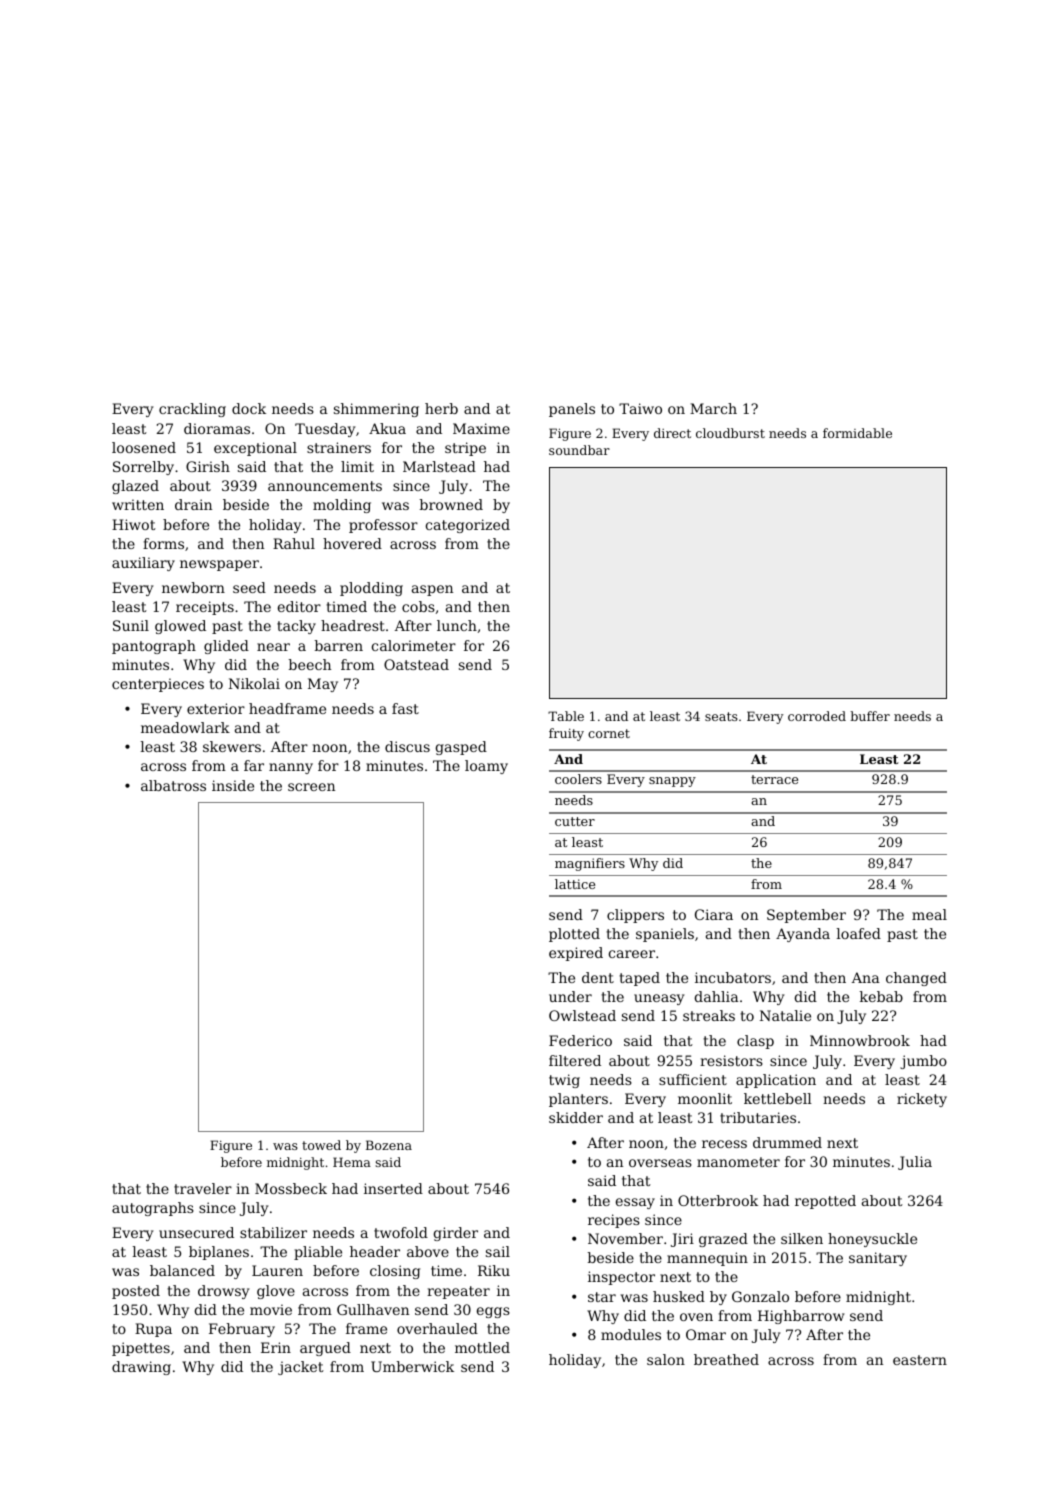  What do you see at coordinates (291, 1188) in the page?
I see `Mossbeck` at bounding box center [291, 1188].
